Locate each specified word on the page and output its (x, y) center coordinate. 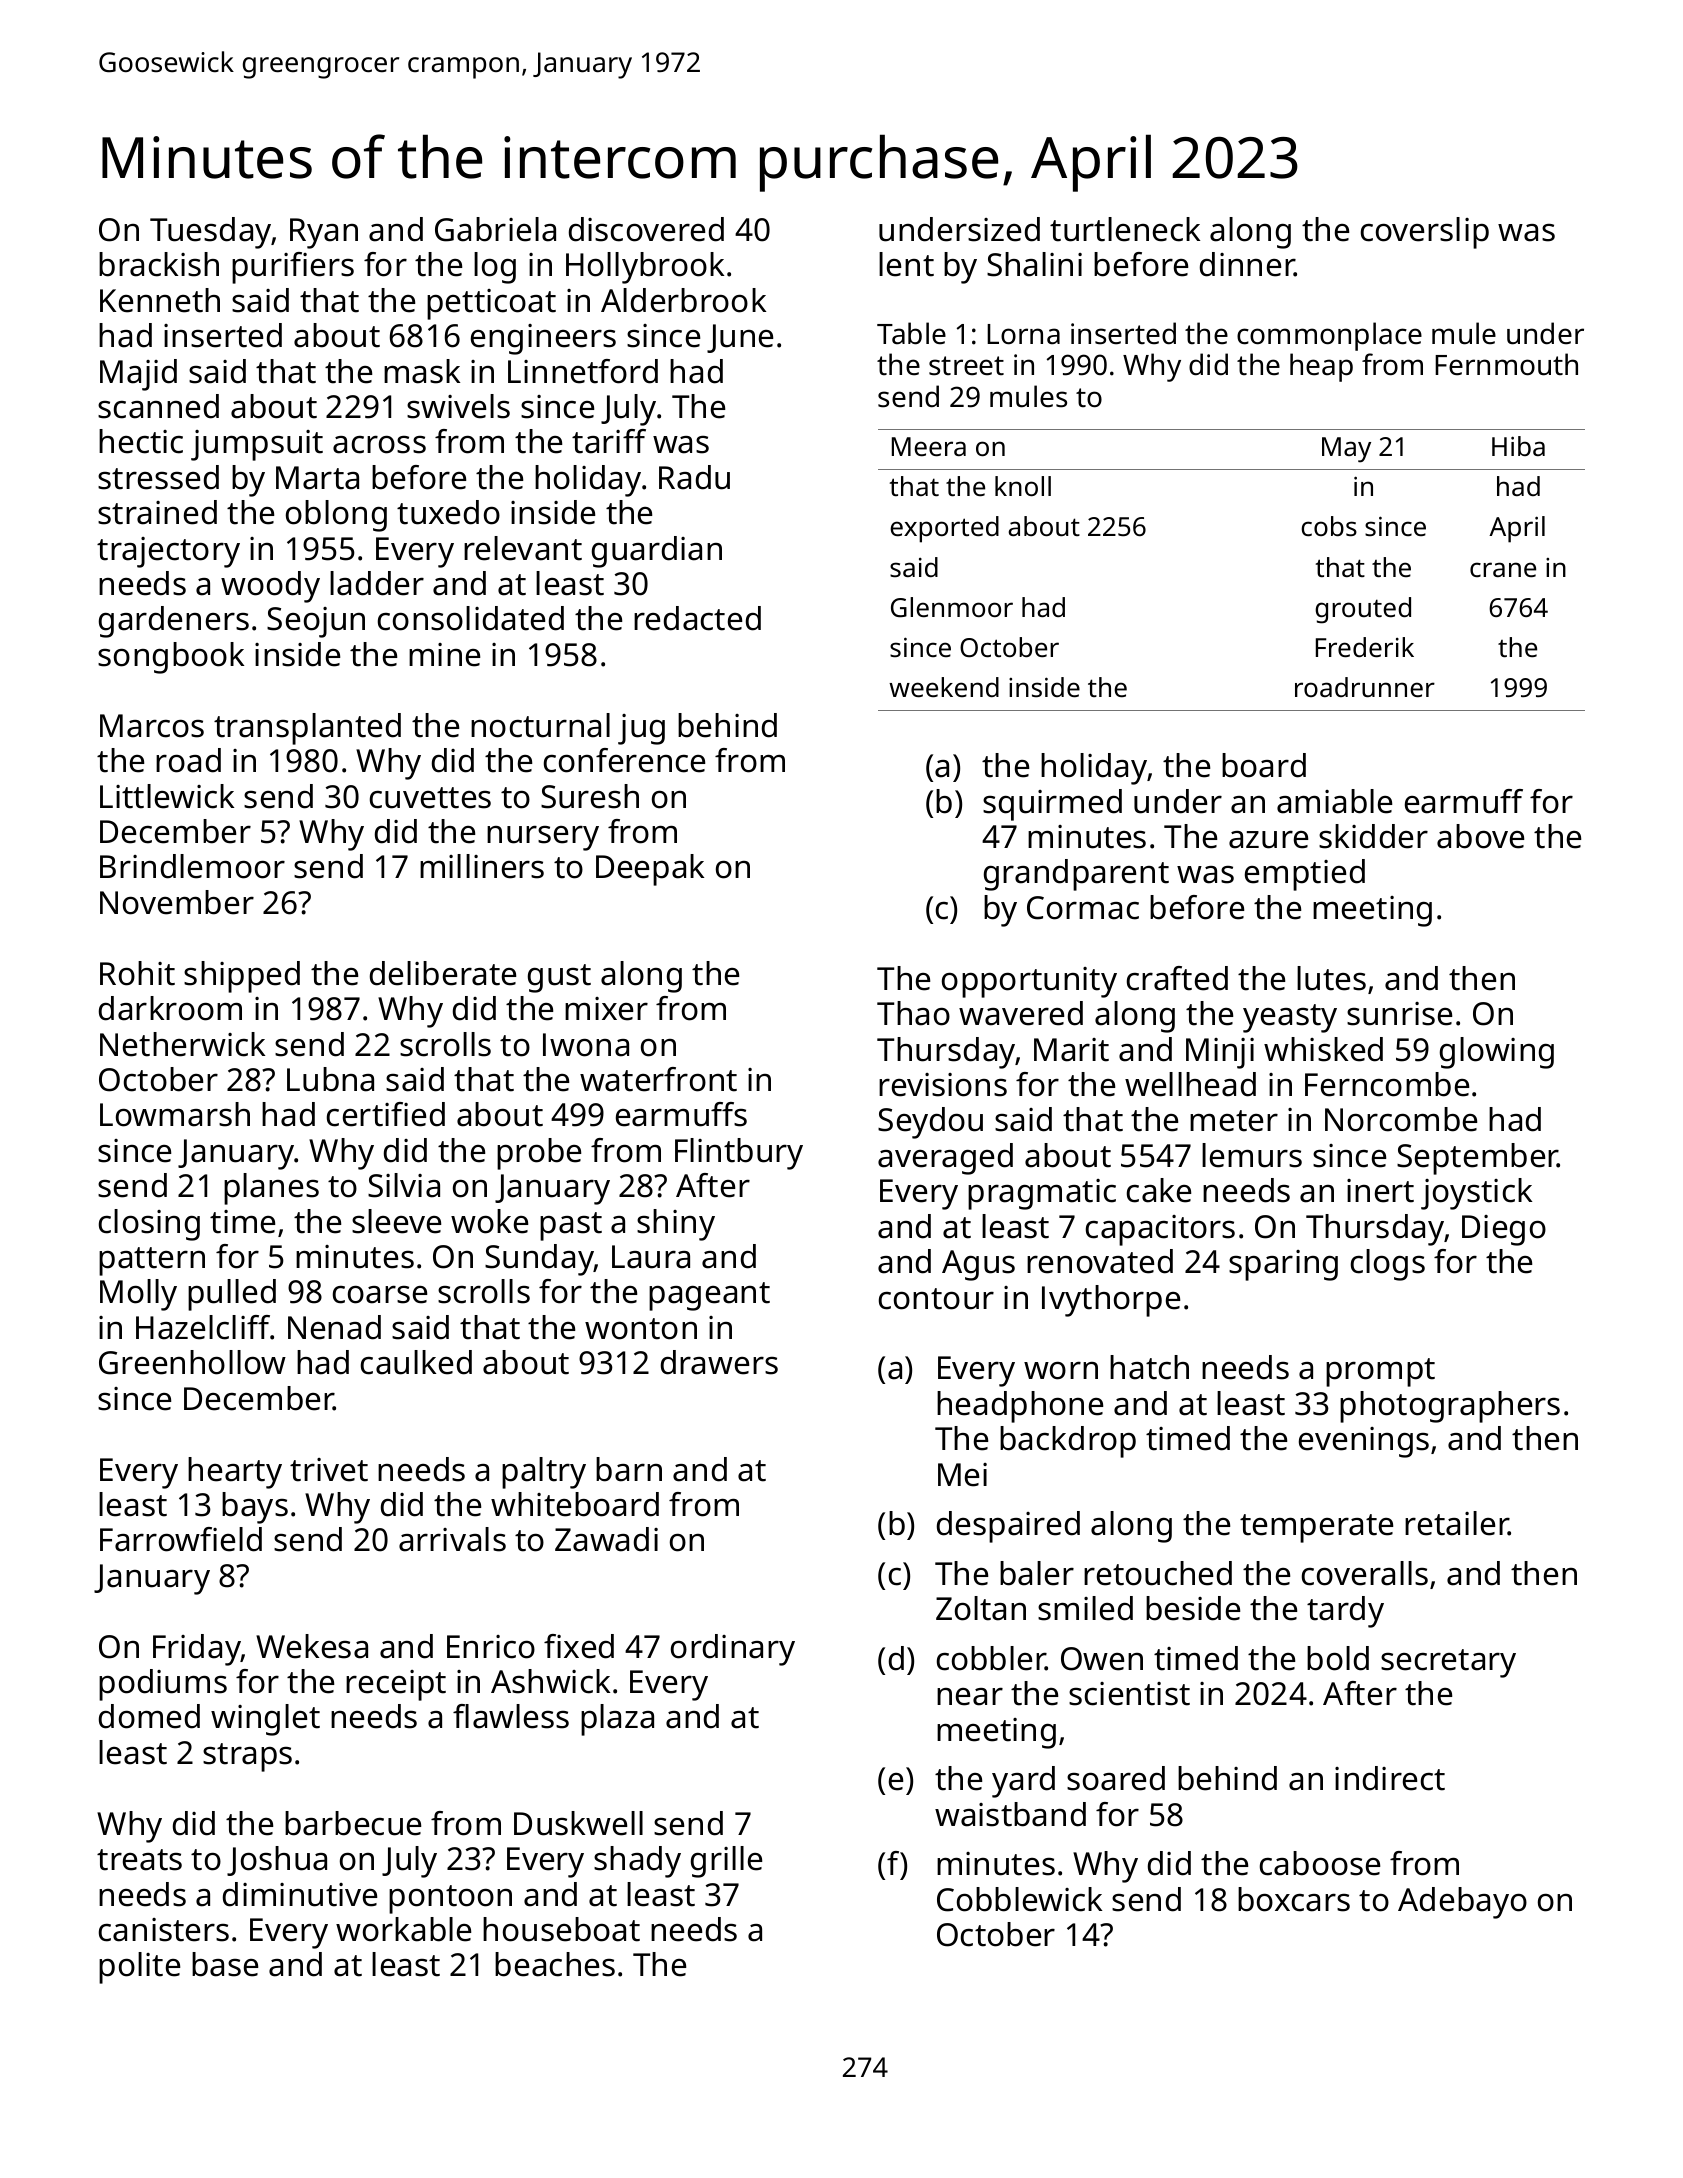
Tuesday (211, 233)
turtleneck (1125, 229)
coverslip (1425, 233)
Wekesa (312, 1646)
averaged (945, 1159)
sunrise (1399, 1014)
